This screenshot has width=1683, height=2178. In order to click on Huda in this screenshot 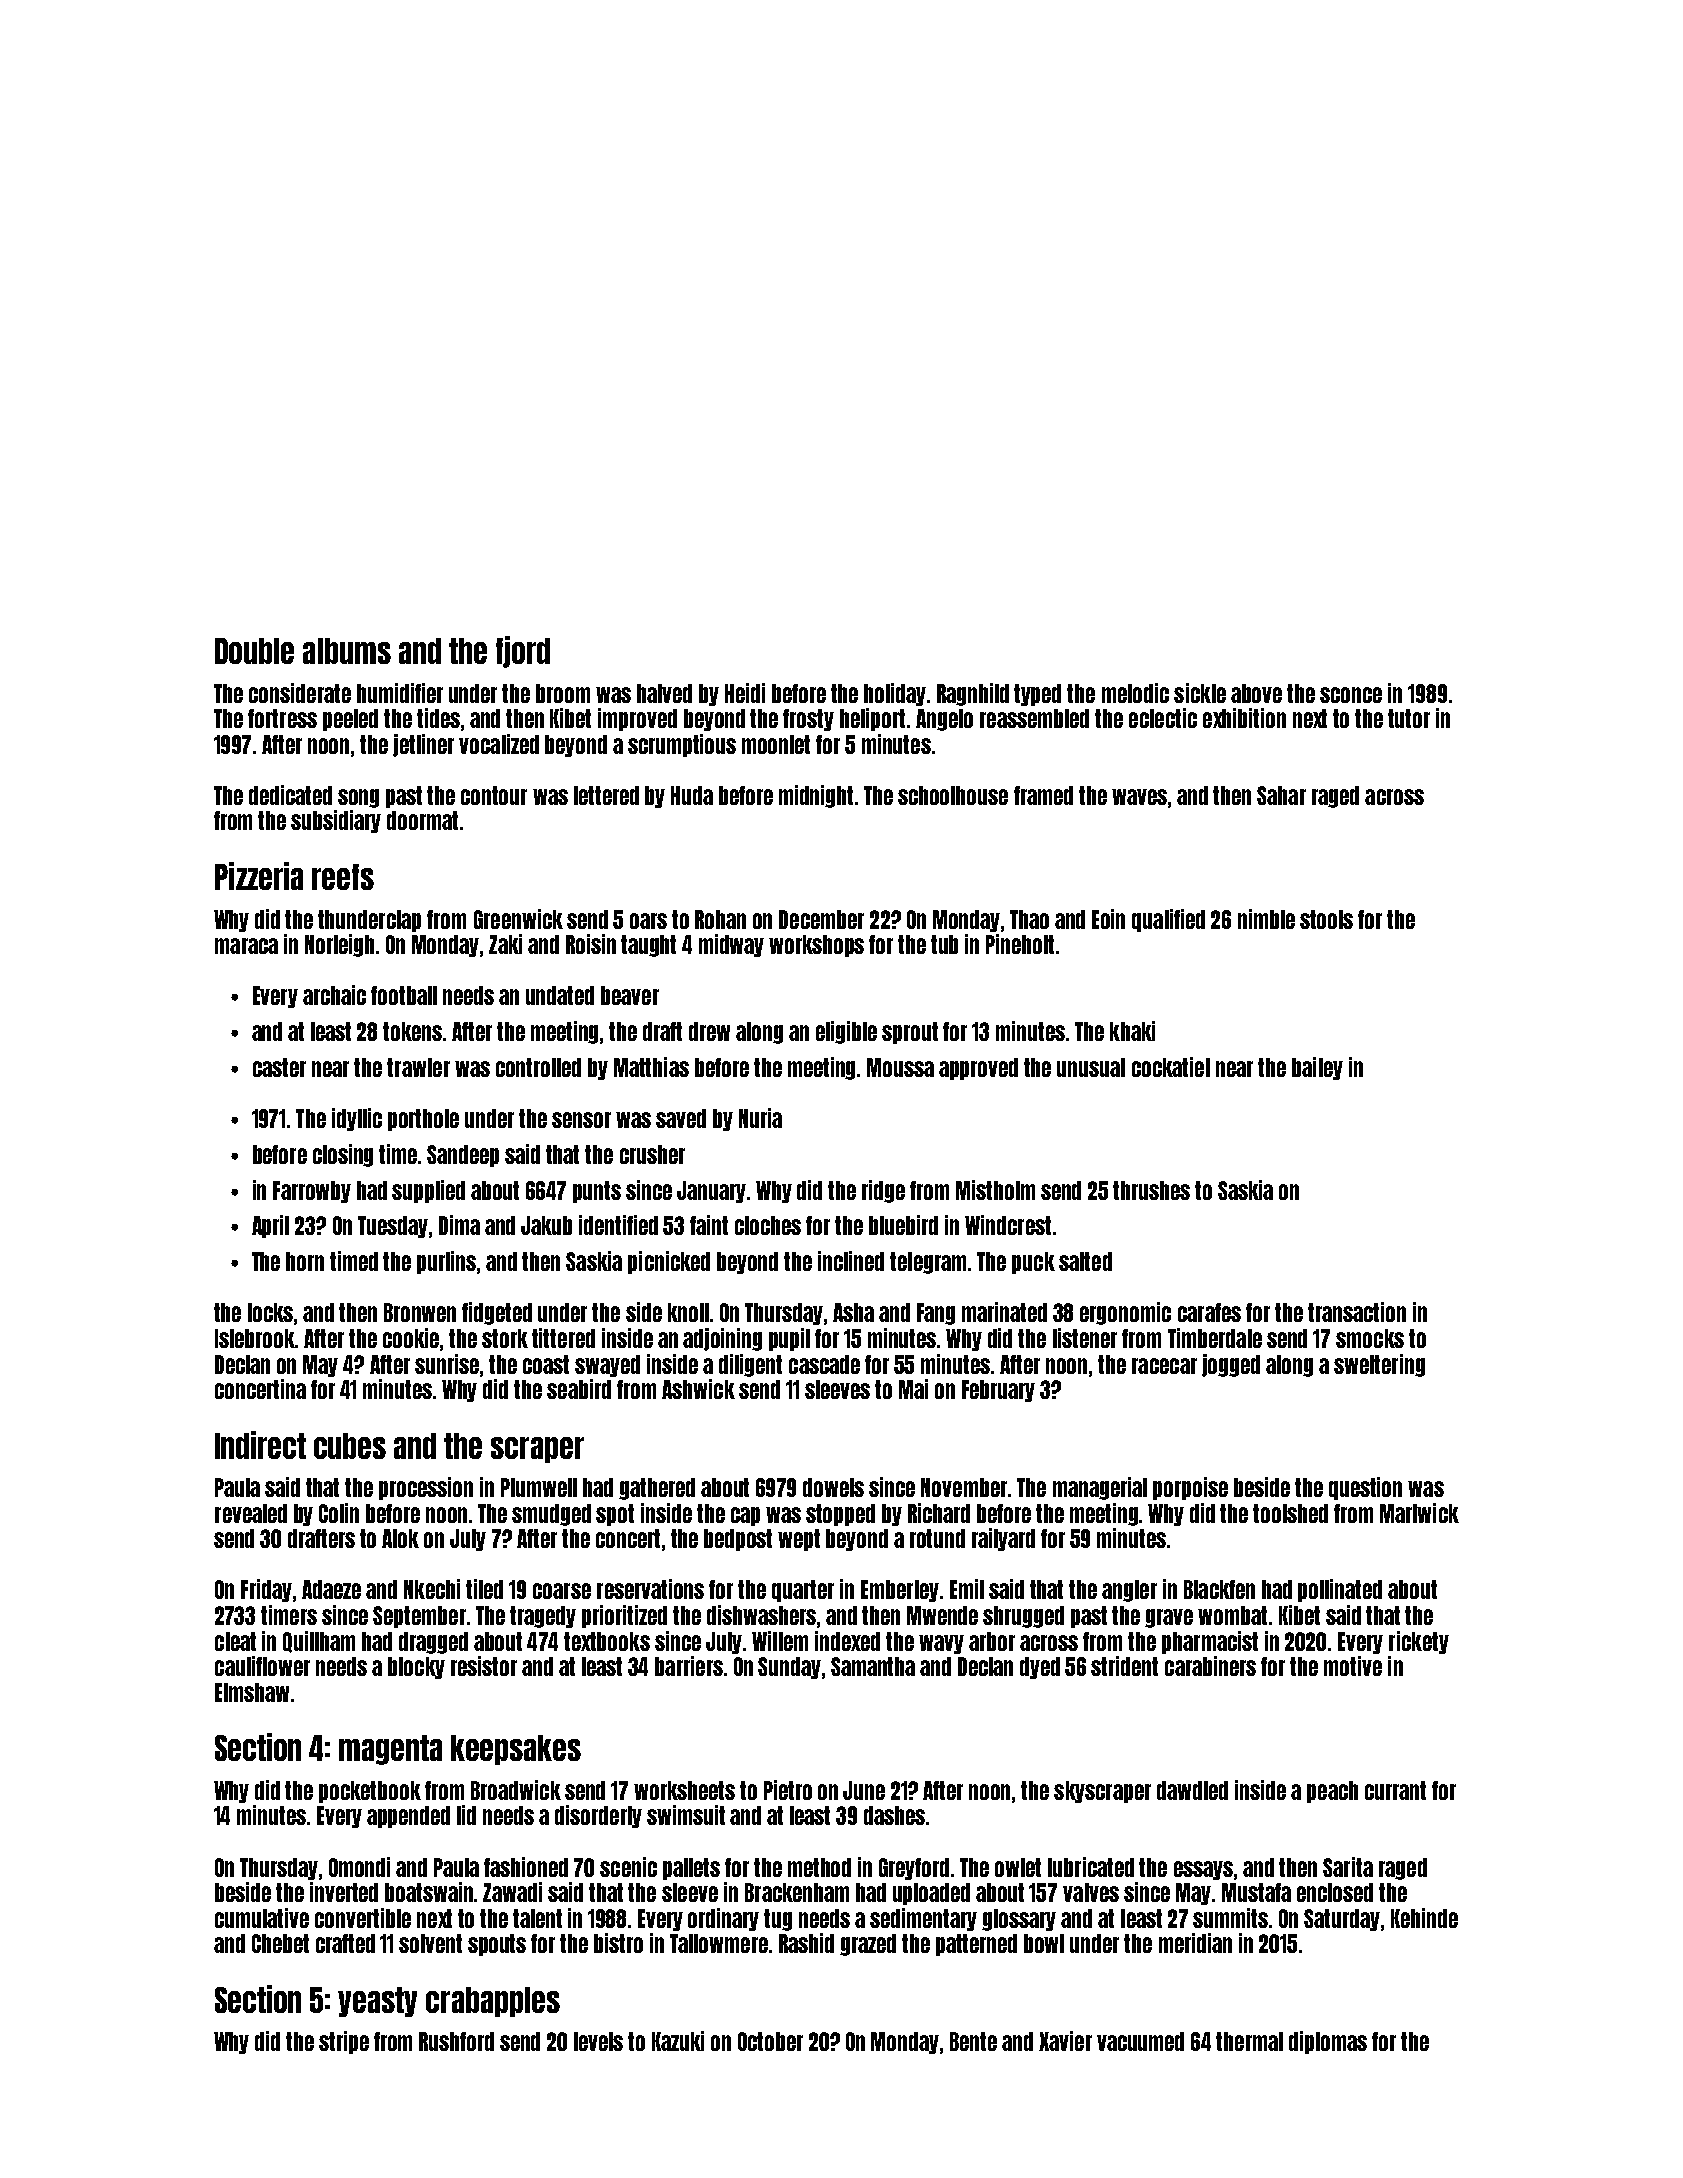, I will do `click(692, 795)`.
